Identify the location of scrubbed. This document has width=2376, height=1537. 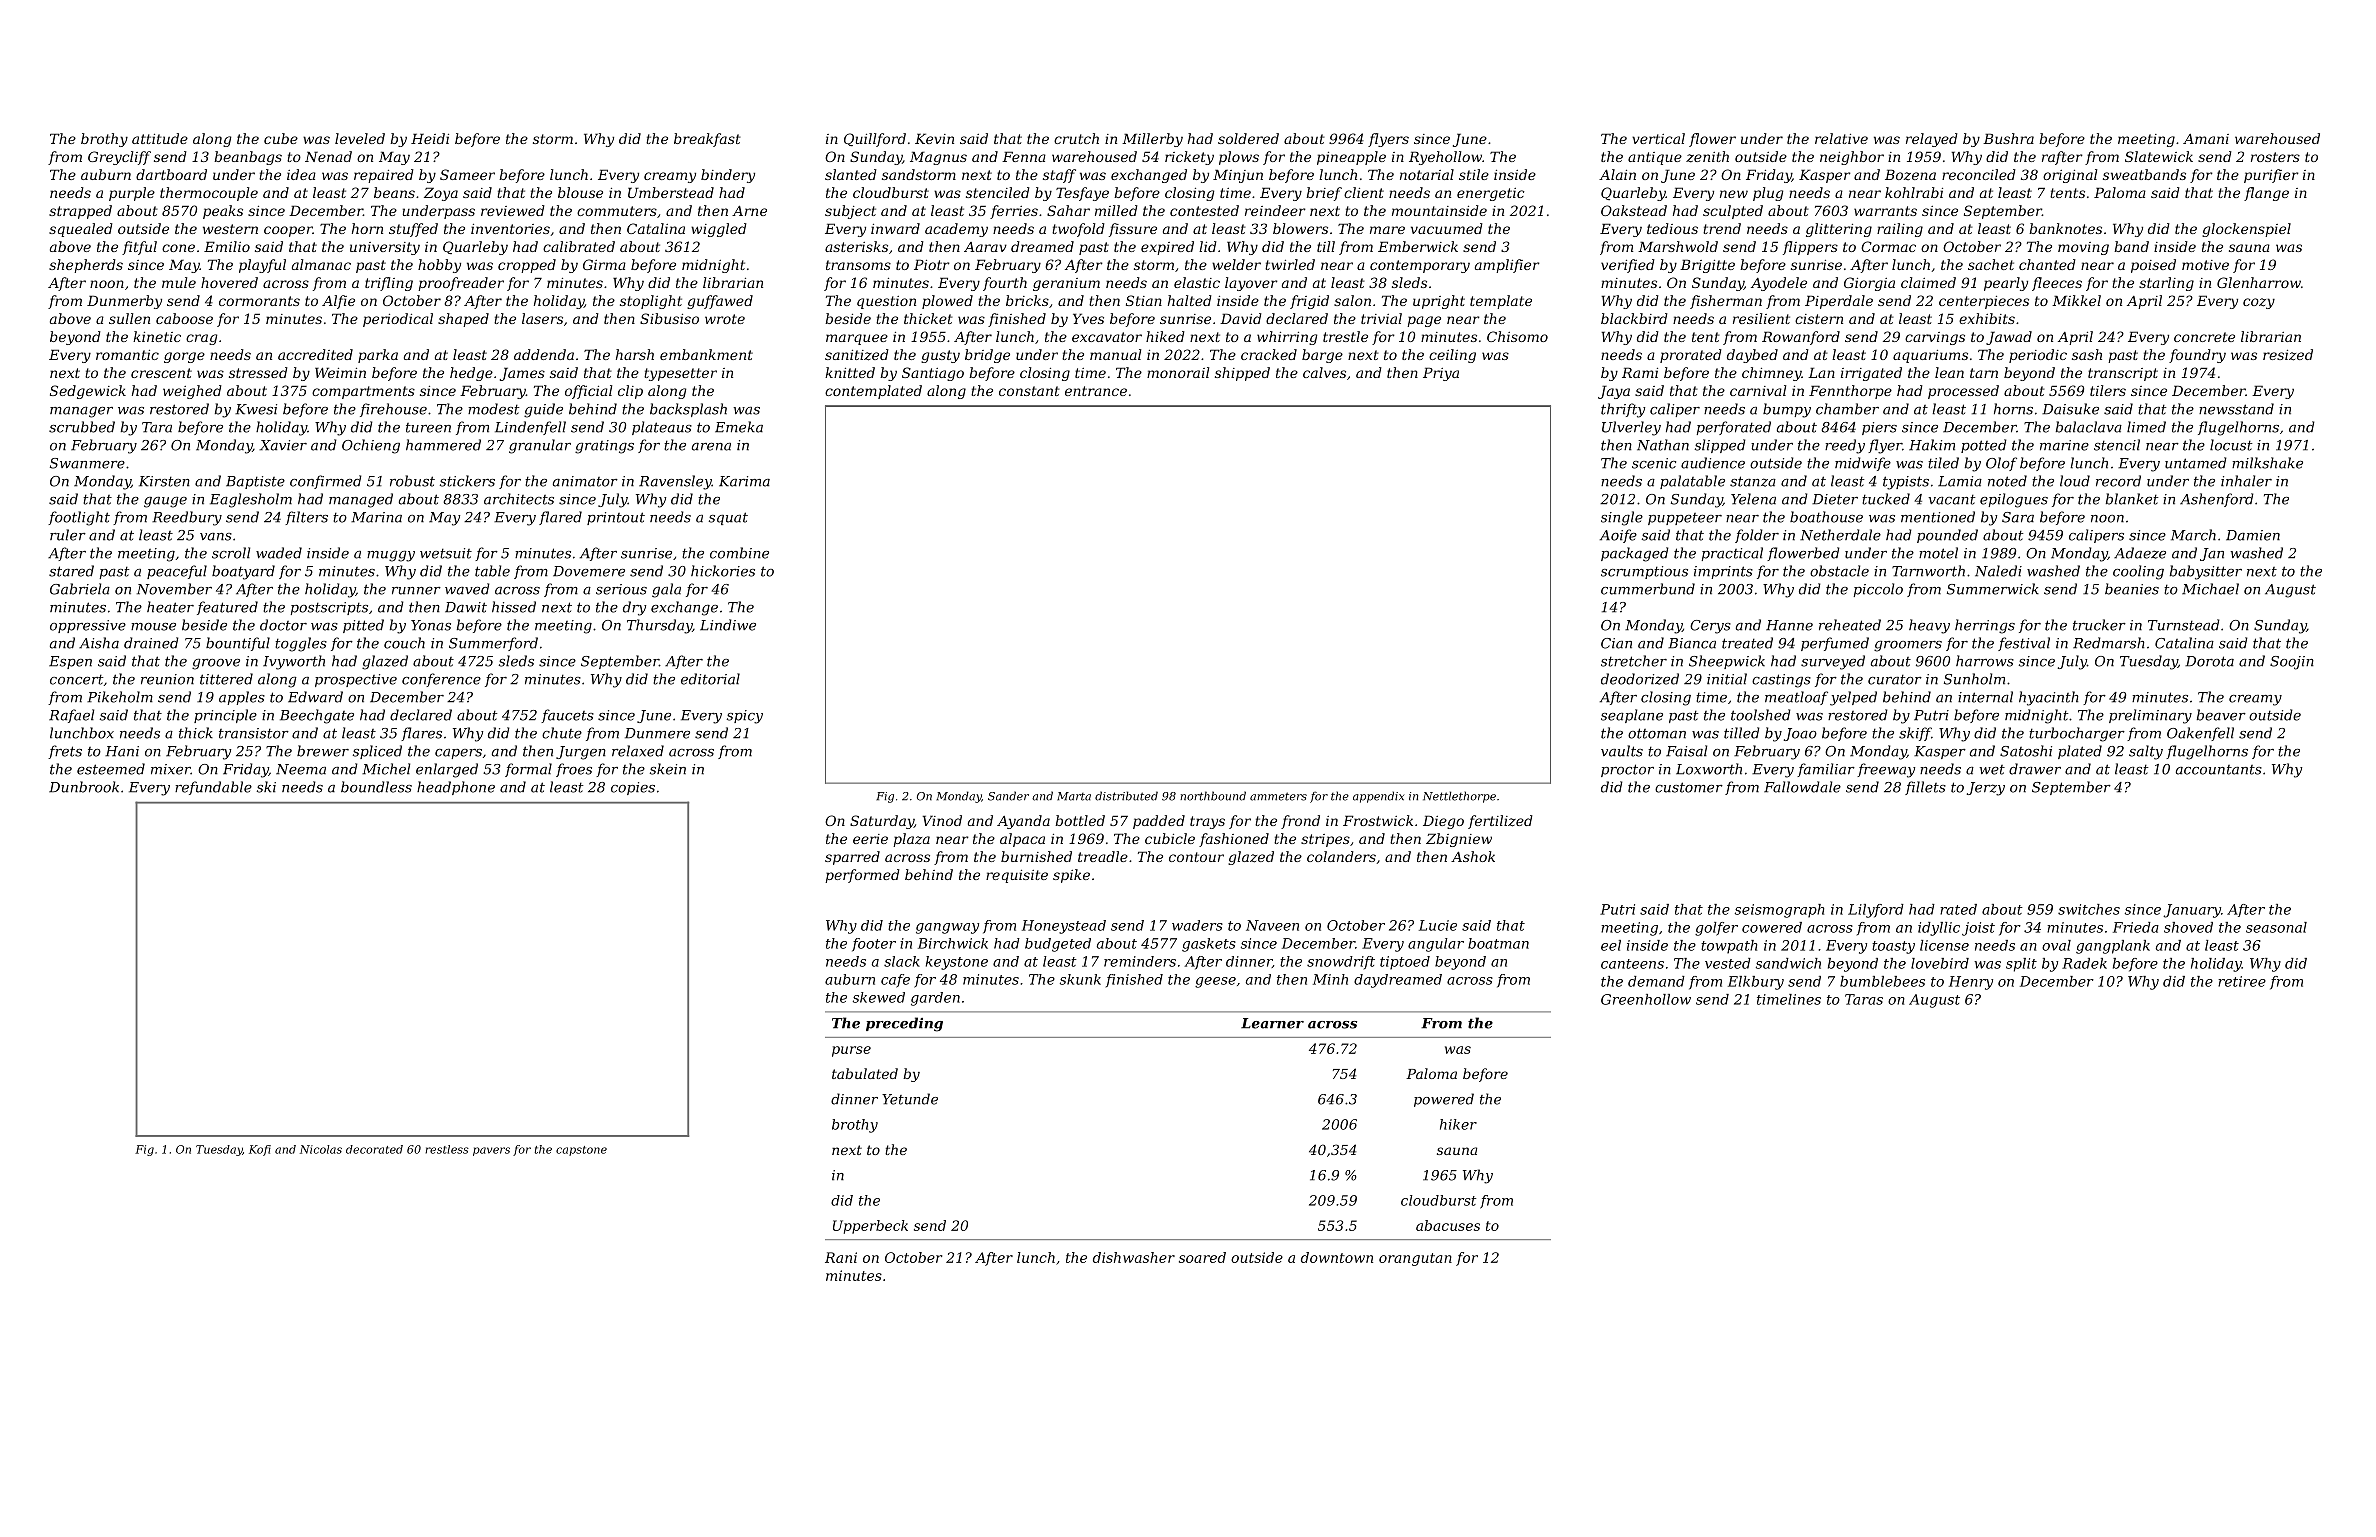
(82, 427).
